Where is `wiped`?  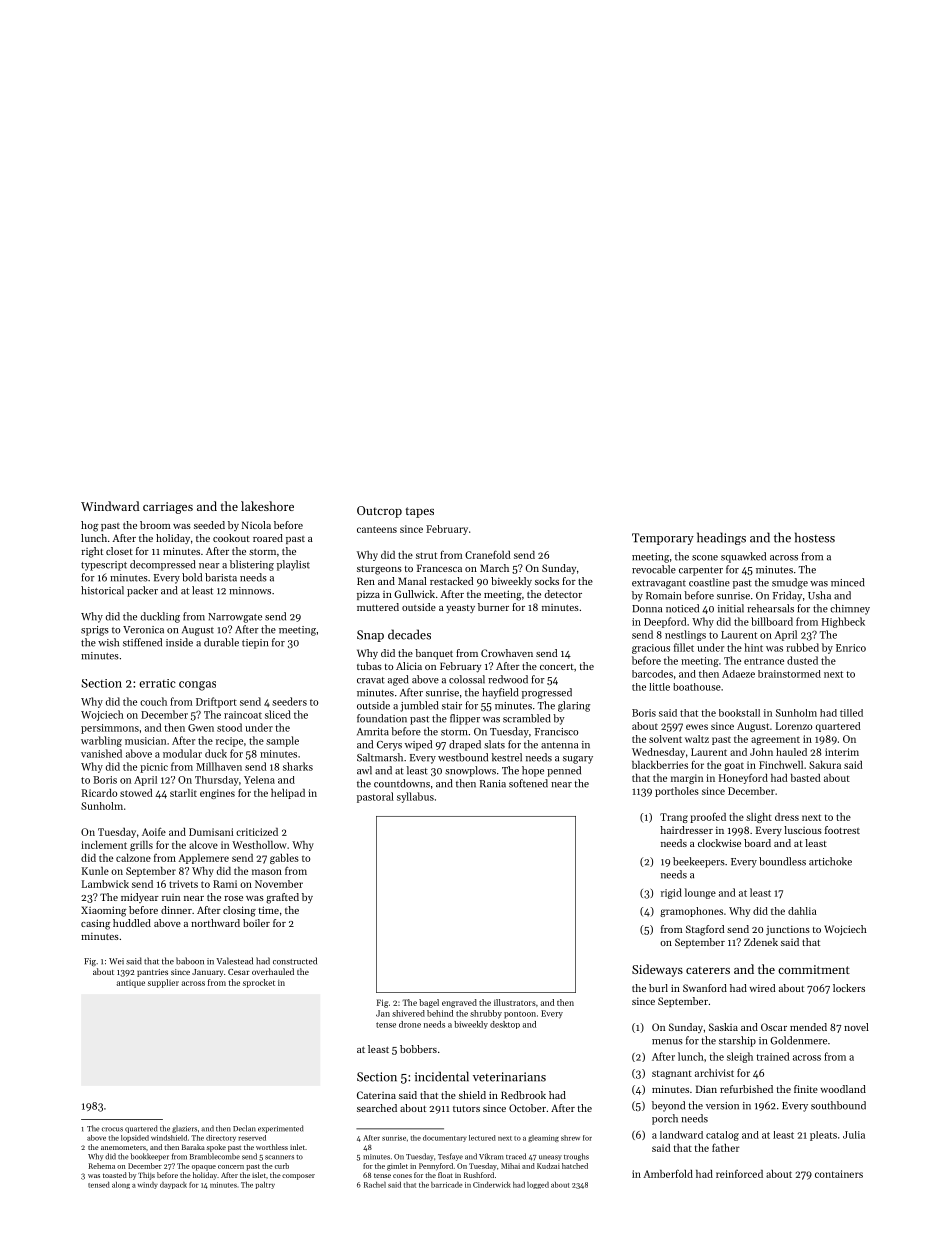
wiped is located at coordinates (418, 745).
